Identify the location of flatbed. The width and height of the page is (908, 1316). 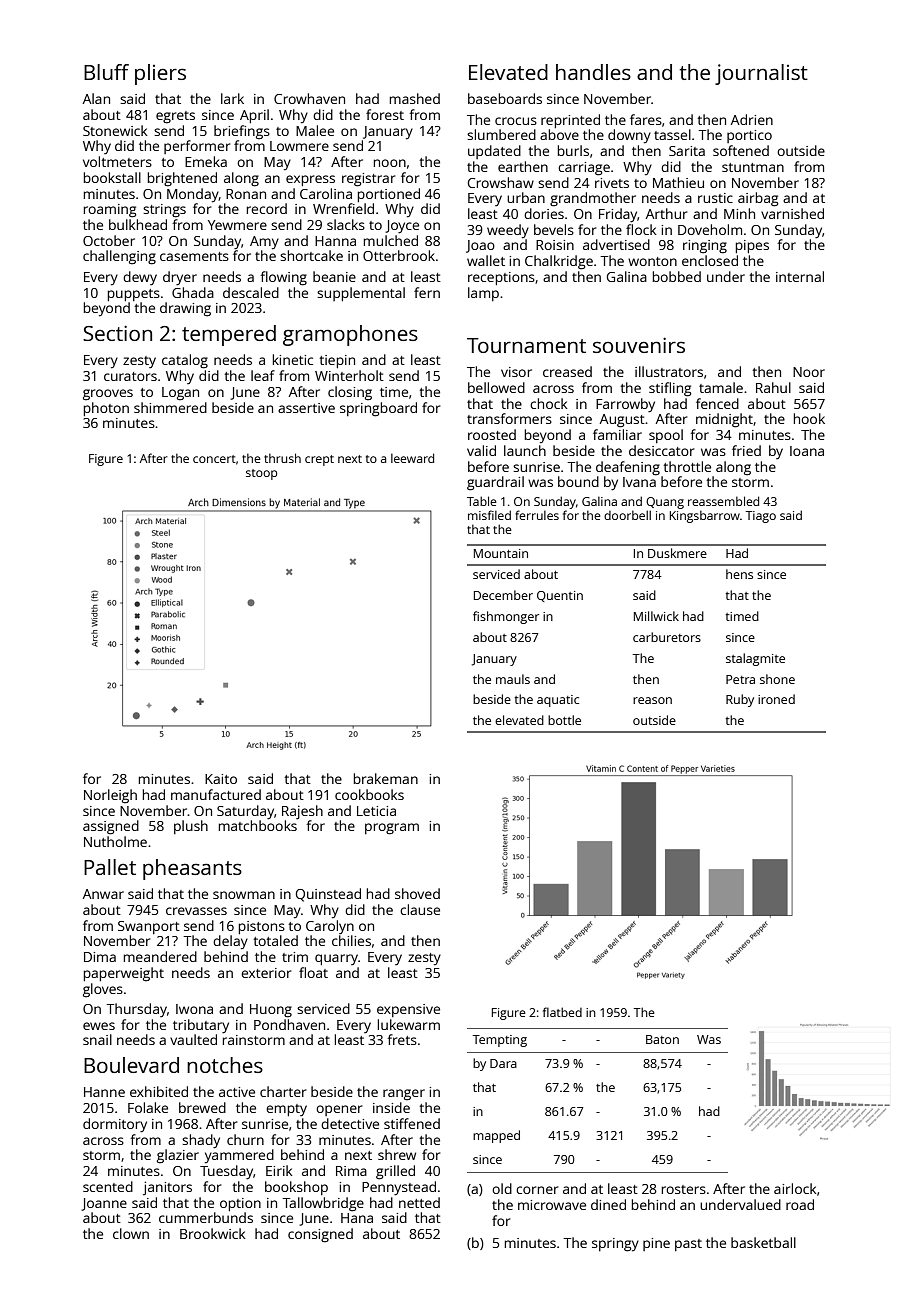
(562, 1012).
